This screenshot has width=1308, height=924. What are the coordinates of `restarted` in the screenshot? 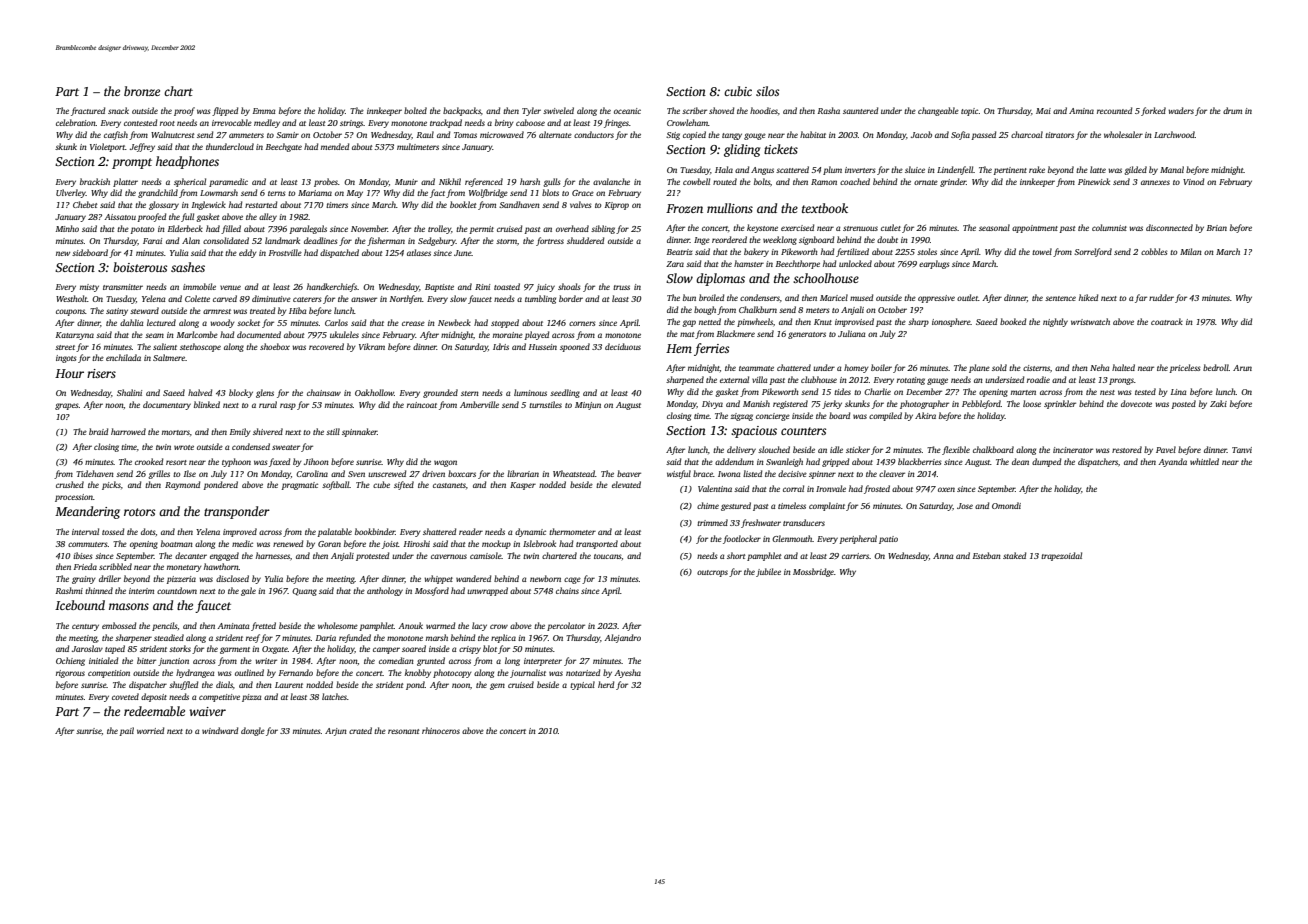 It's located at (261, 204).
